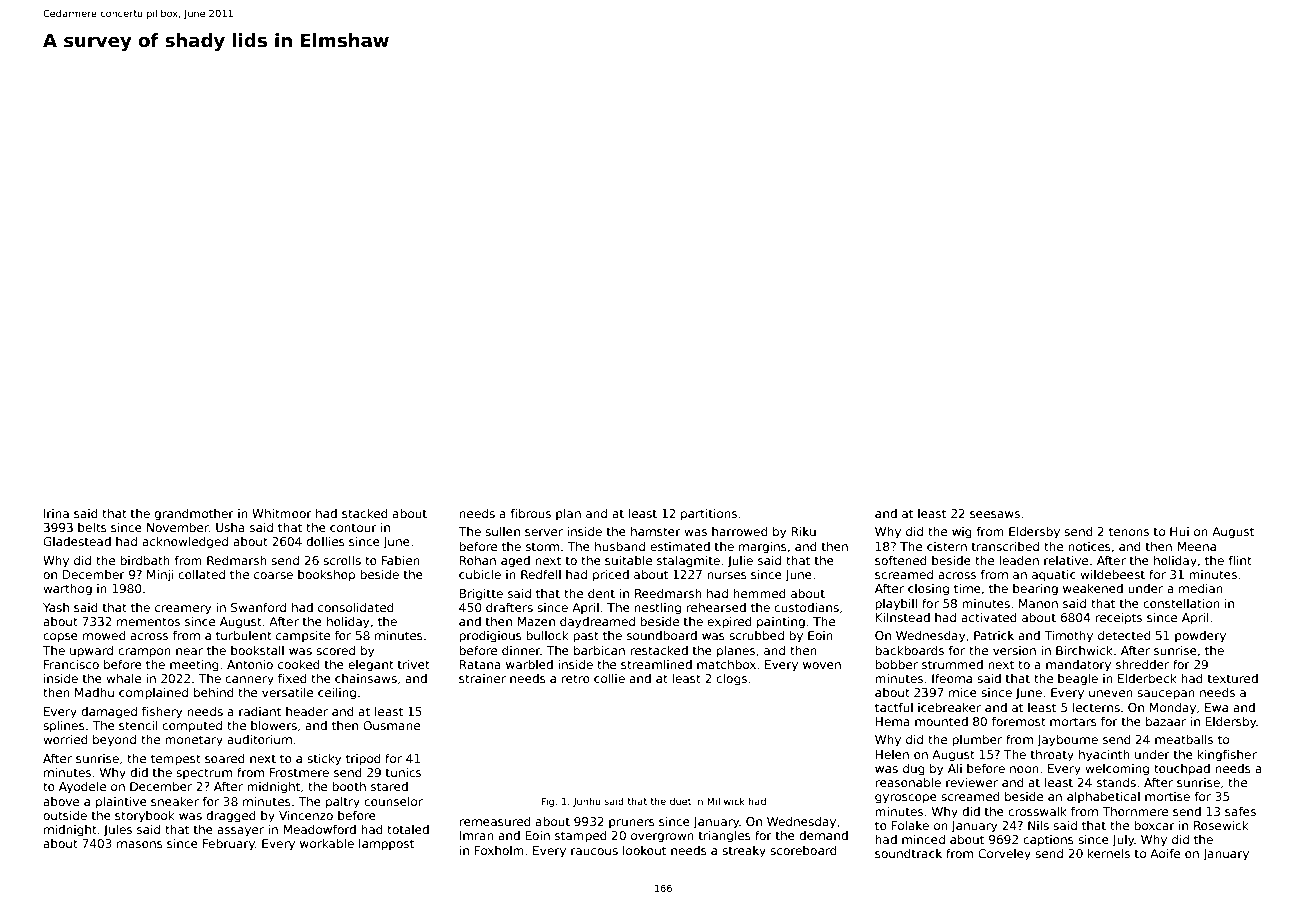  Describe the element at coordinates (140, 844) in the screenshot. I see `masons` at that location.
